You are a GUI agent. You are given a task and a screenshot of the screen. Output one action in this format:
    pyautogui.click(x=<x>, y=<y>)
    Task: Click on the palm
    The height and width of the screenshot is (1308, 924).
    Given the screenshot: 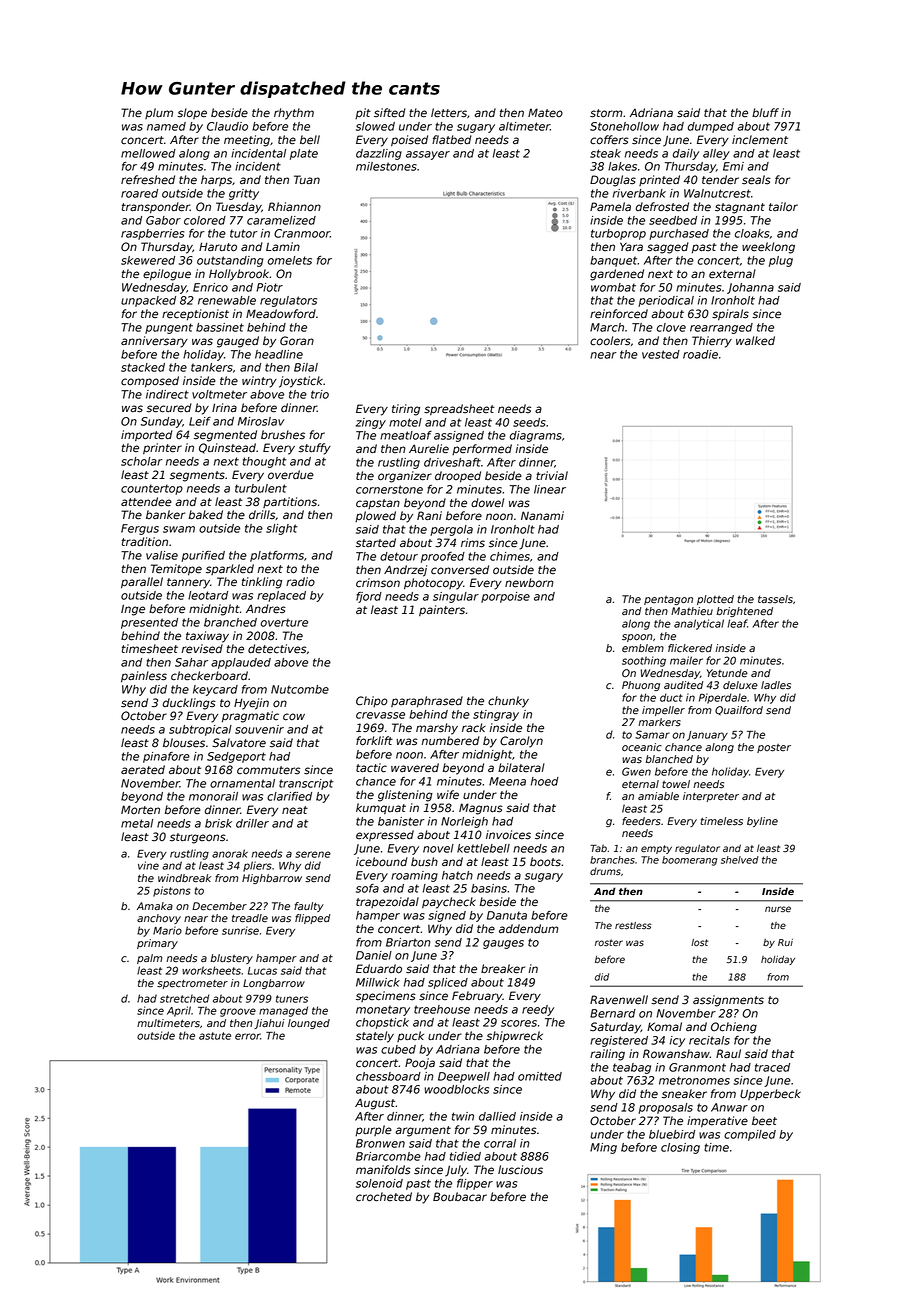 What is the action you would take?
    pyautogui.click(x=150, y=959)
